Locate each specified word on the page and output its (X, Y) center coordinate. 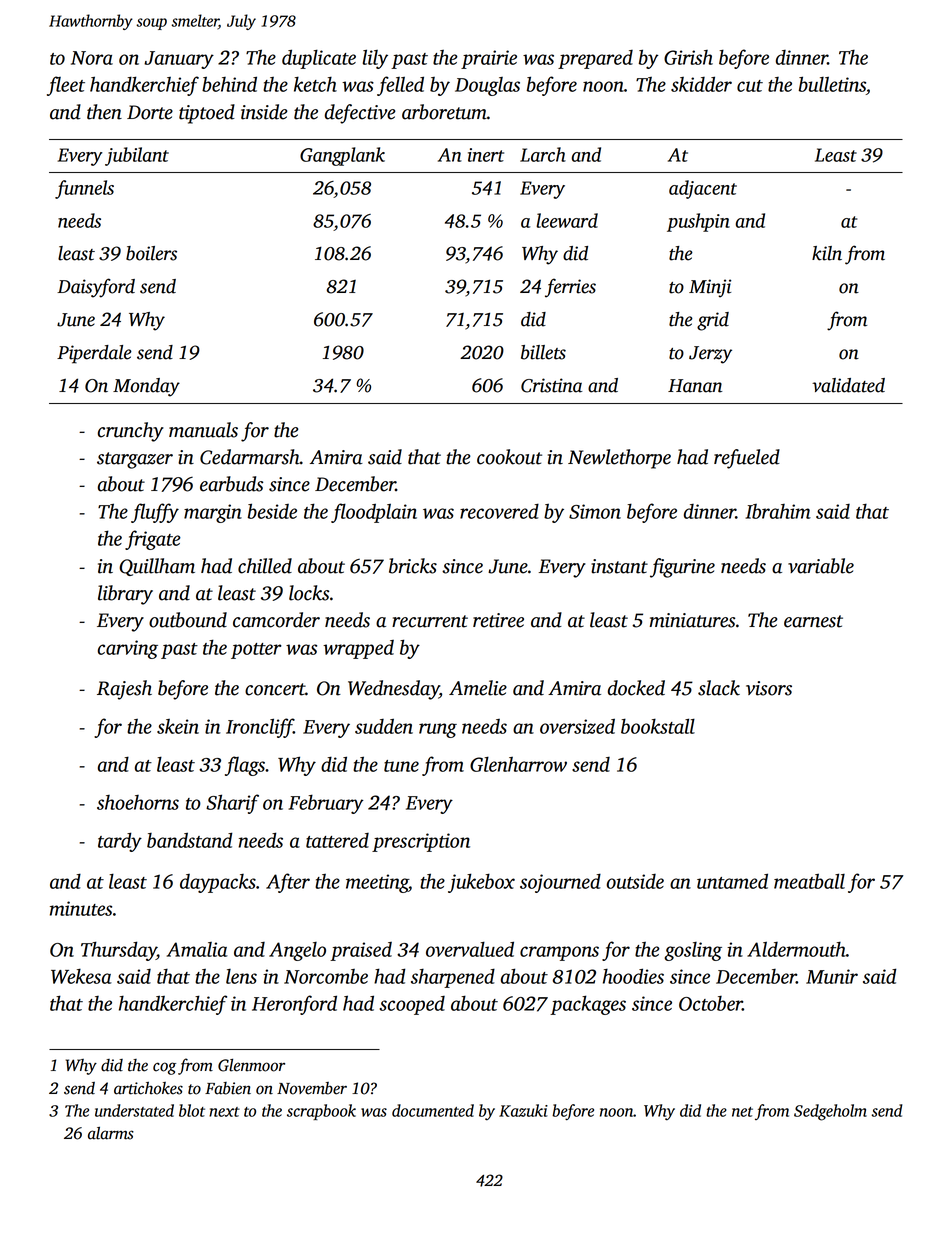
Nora (92, 58)
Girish (688, 57)
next (224, 1112)
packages (588, 1005)
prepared (595, 59)
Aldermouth (796, 949)
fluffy (155, 513)
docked (636, 688)
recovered (499, 511)
